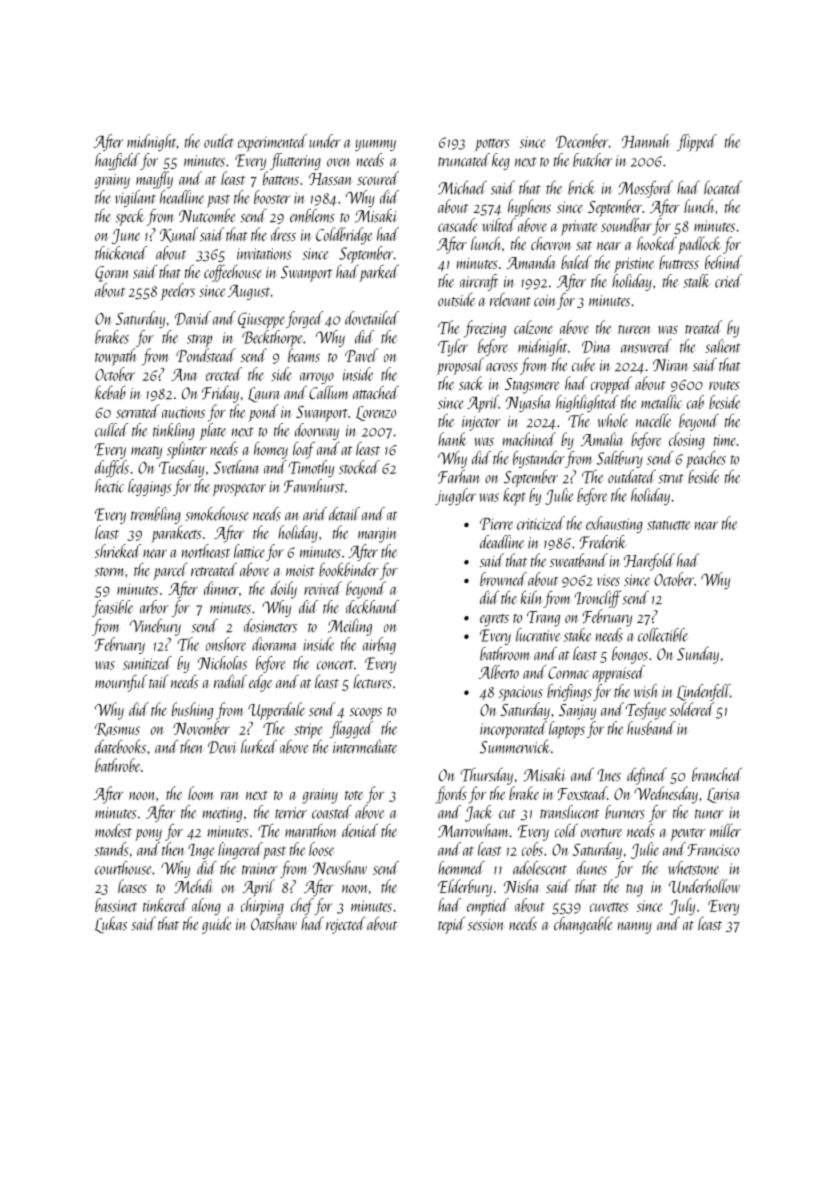 The width and height of the screenshot is (835, 1185). What do you see at coordinates (199, 341) in the screenshot?
I see `strap` at bounding box center [199, 341].
